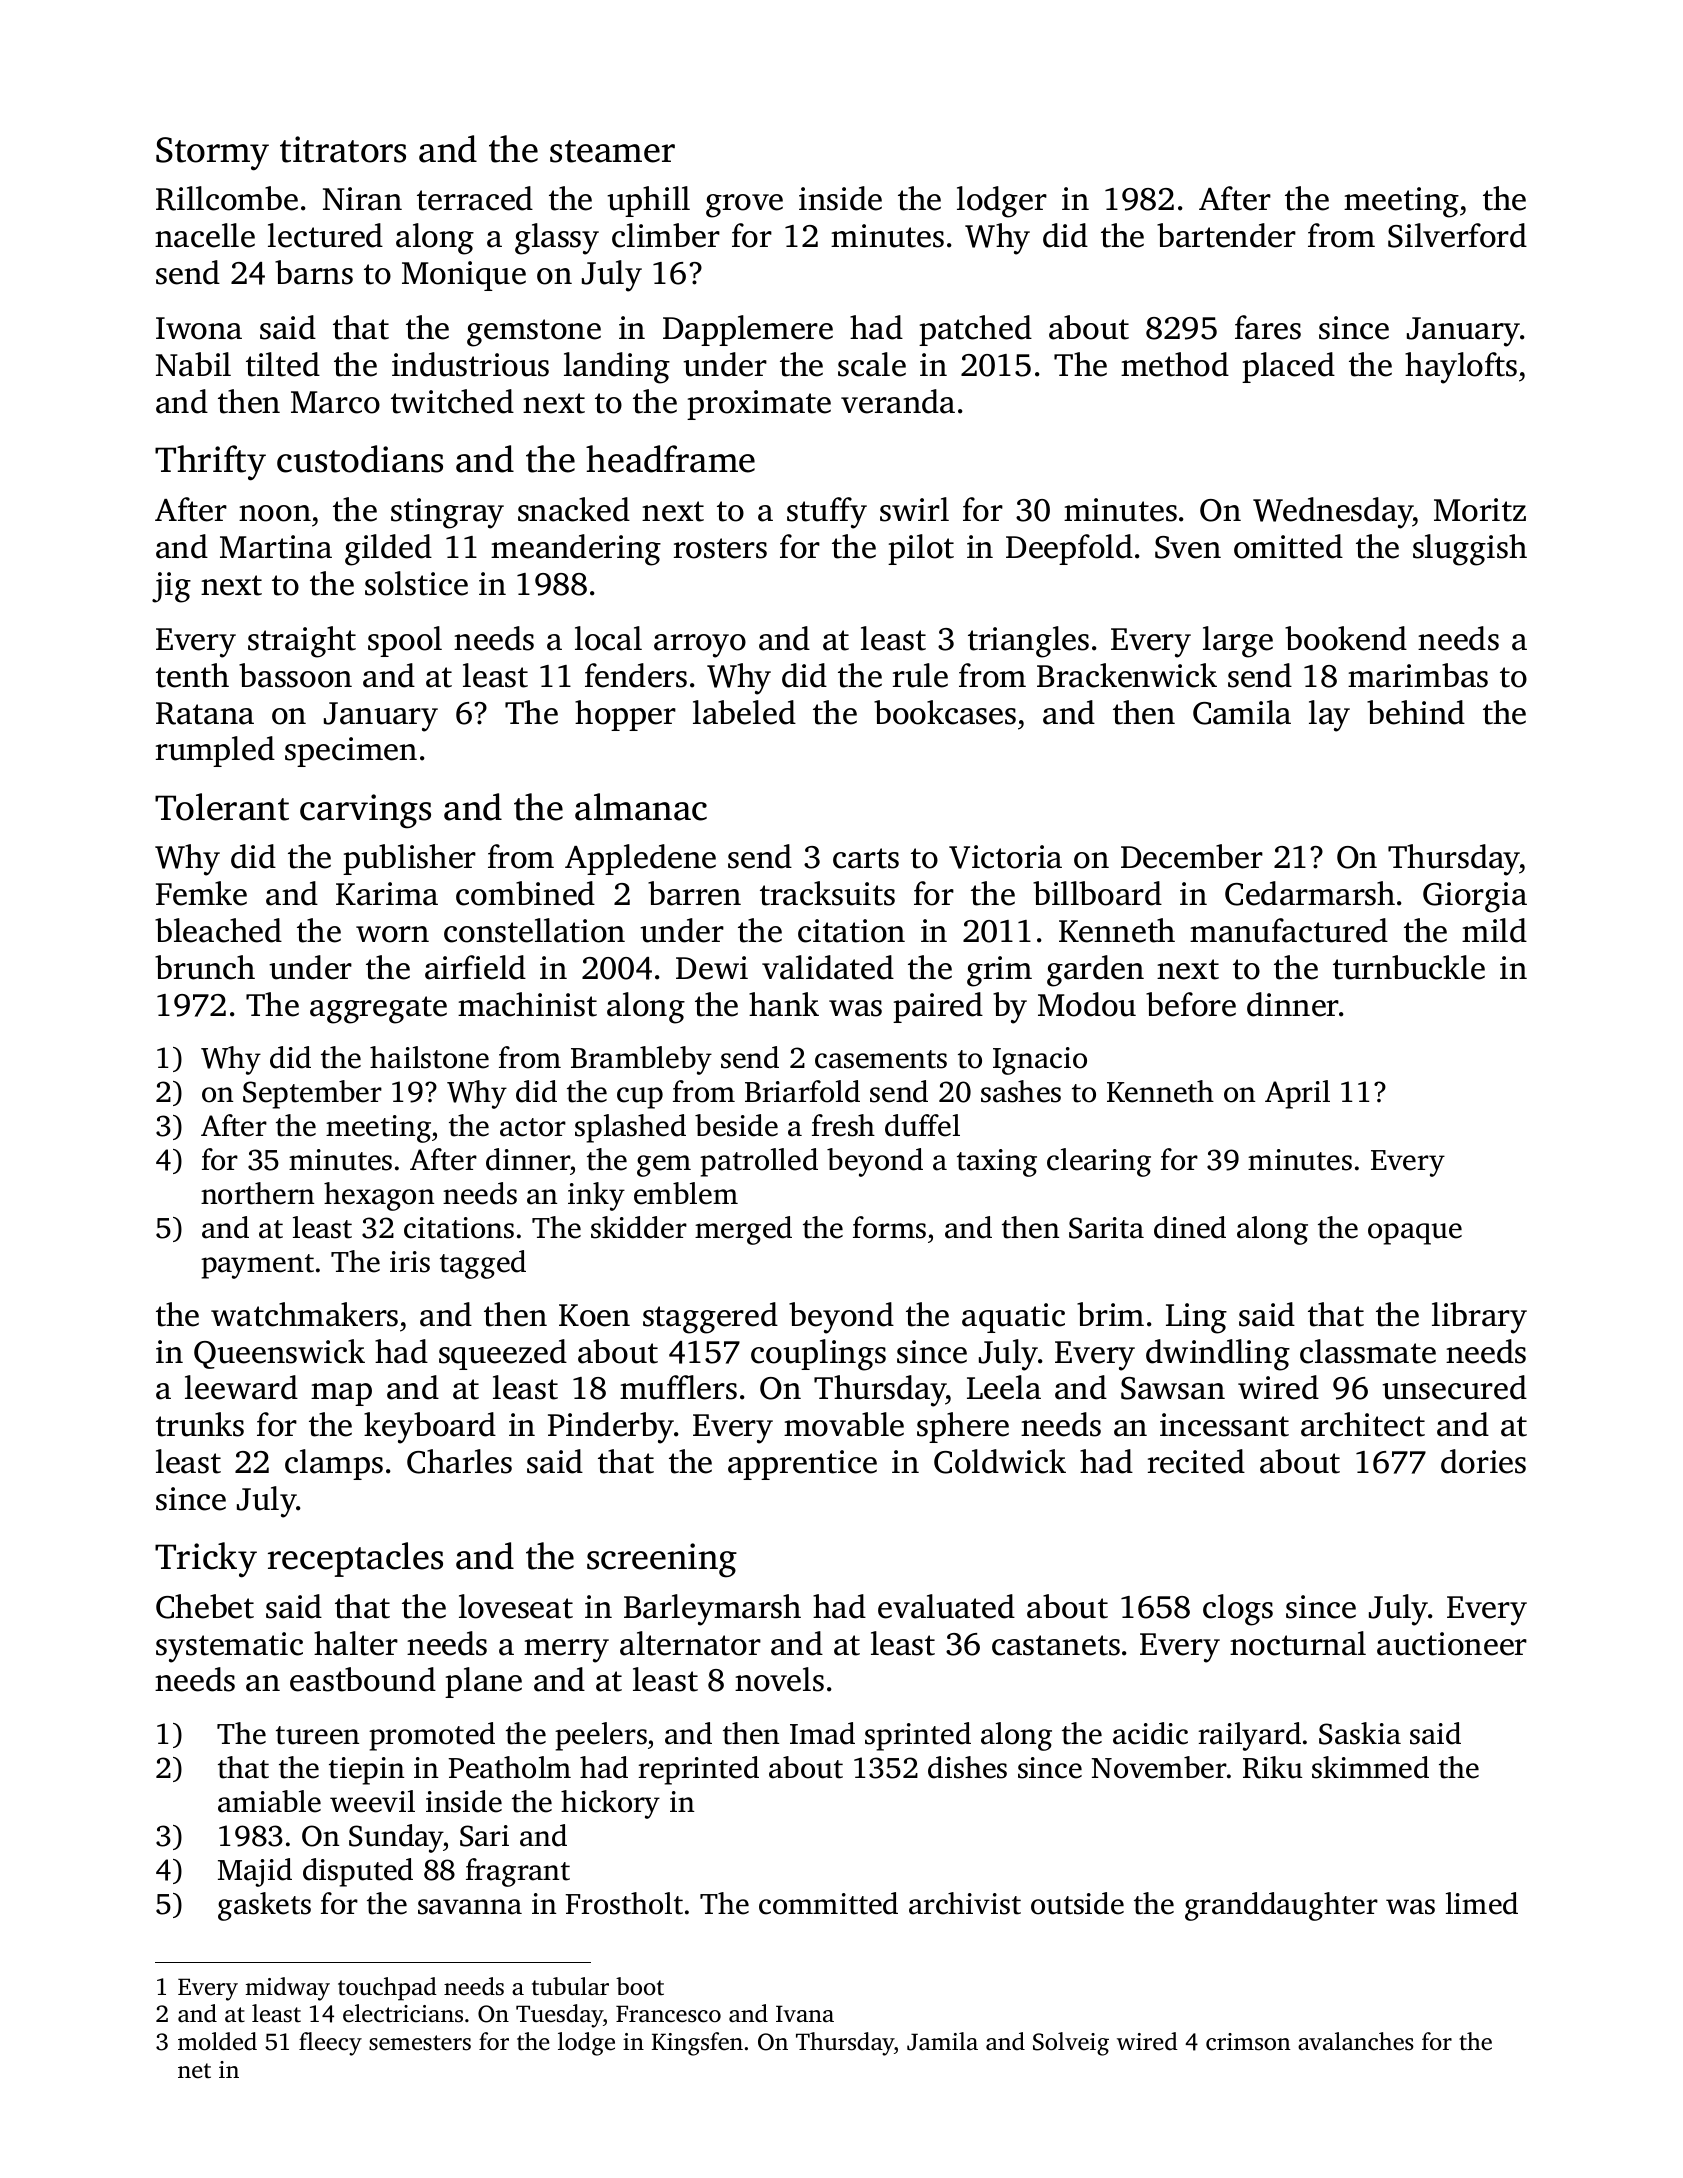 The width and height of the screenshot is (1683, 2178). What do you see at coordinates (1159, 1767) in the screenshot?
I see `November` at bounding box center [1159, 1767].
